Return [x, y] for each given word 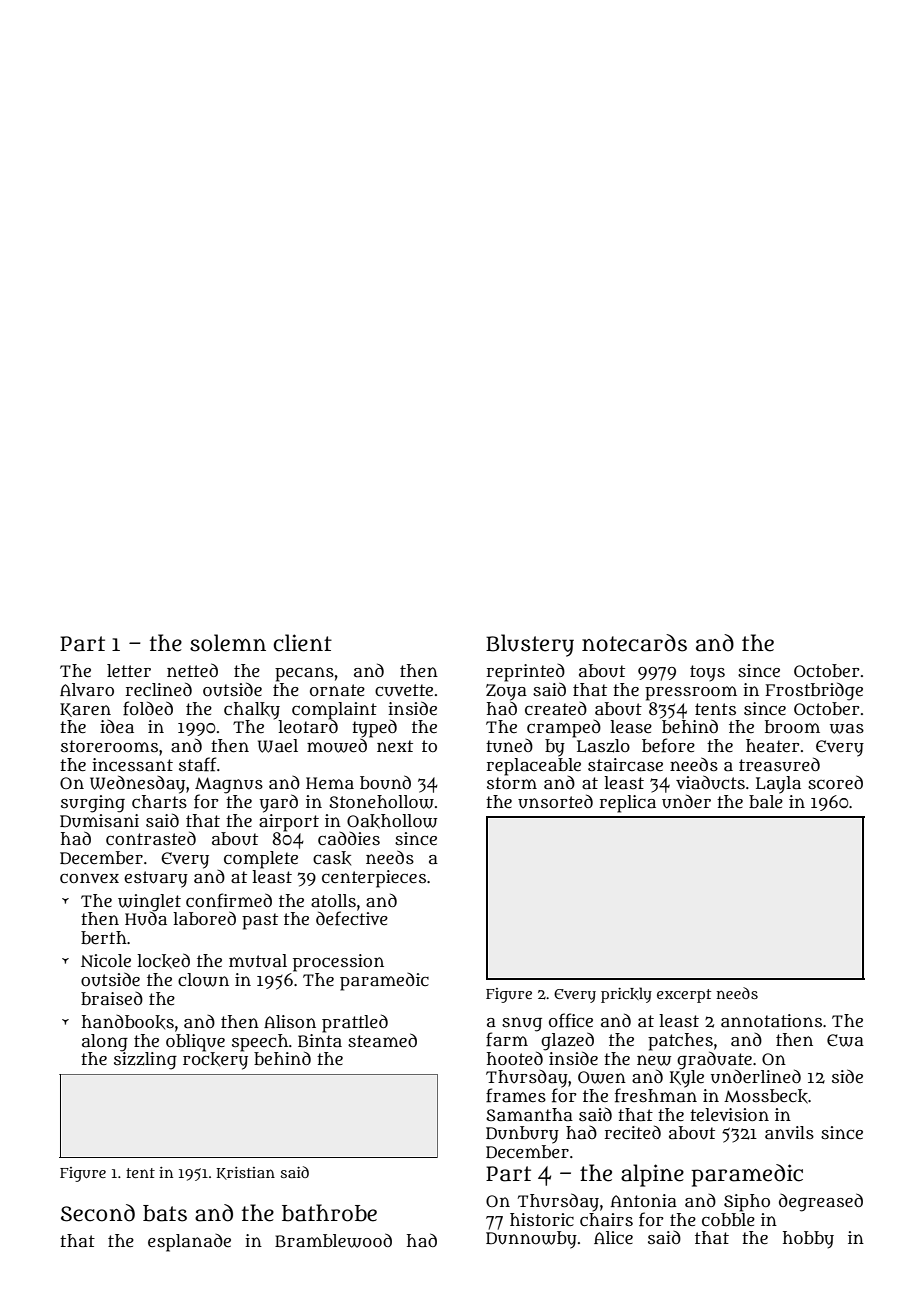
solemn [228, 643]
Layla [778, 785]
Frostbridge [814, 691]
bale [766, 802]
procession [338, 963]
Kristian [246, 1173]
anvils [789, 1133]
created [556, 708]
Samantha [529, 1115]
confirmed [229, 900]
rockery [215, 1061]
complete [261, 860]
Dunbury [522, 1135]
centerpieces [374, 879]
